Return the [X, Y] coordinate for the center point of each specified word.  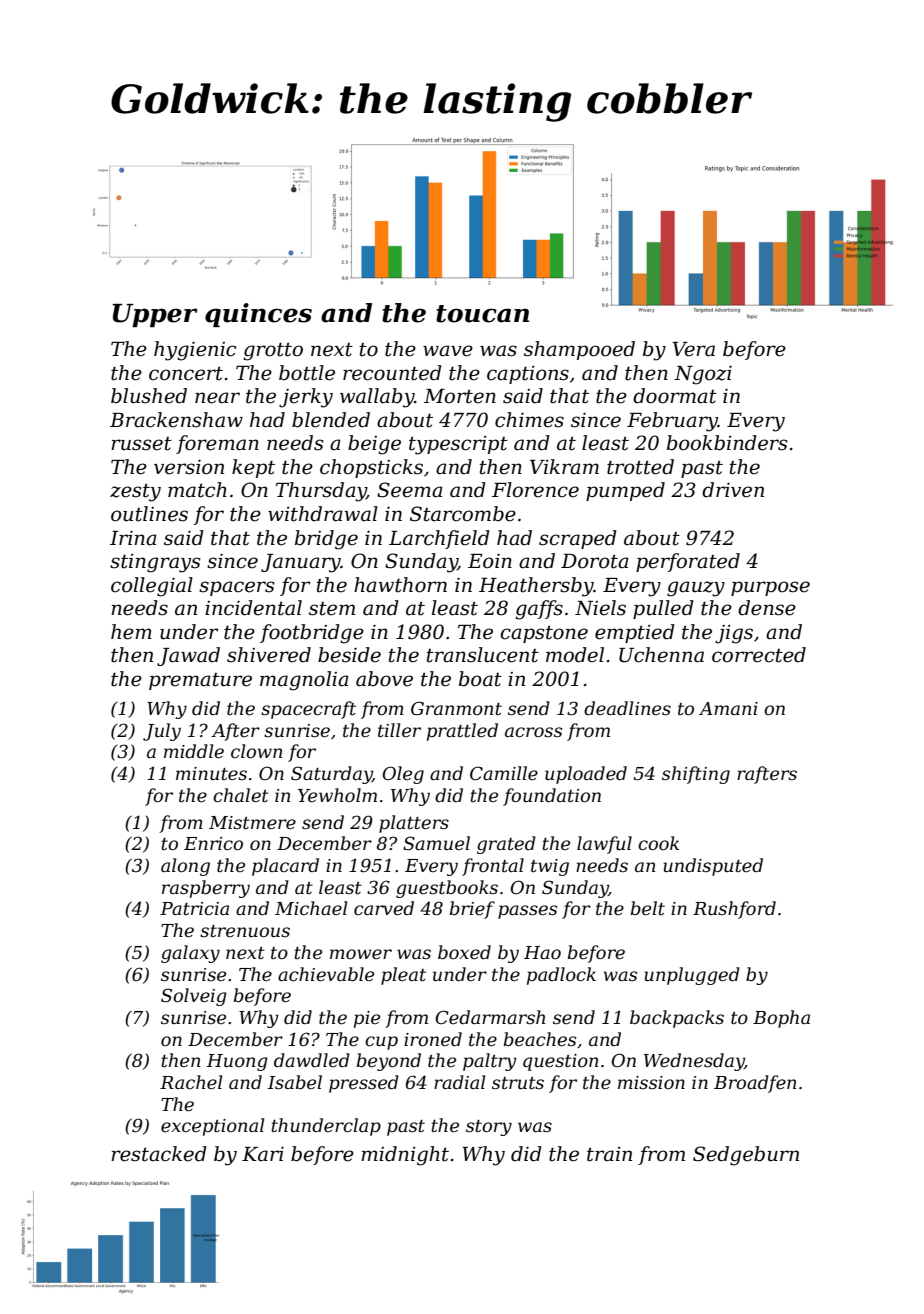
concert [186, 374]
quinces [258, 315]
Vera [693, 349]
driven [733, 490]
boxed [464, 952]
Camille [504, 773]
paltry [490, 1062]
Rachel [191, 1082]
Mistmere [252, 823]
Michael [311, 908]
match [197, 490]
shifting [696, 775]
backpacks [677, 1019]
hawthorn [400, 585]
